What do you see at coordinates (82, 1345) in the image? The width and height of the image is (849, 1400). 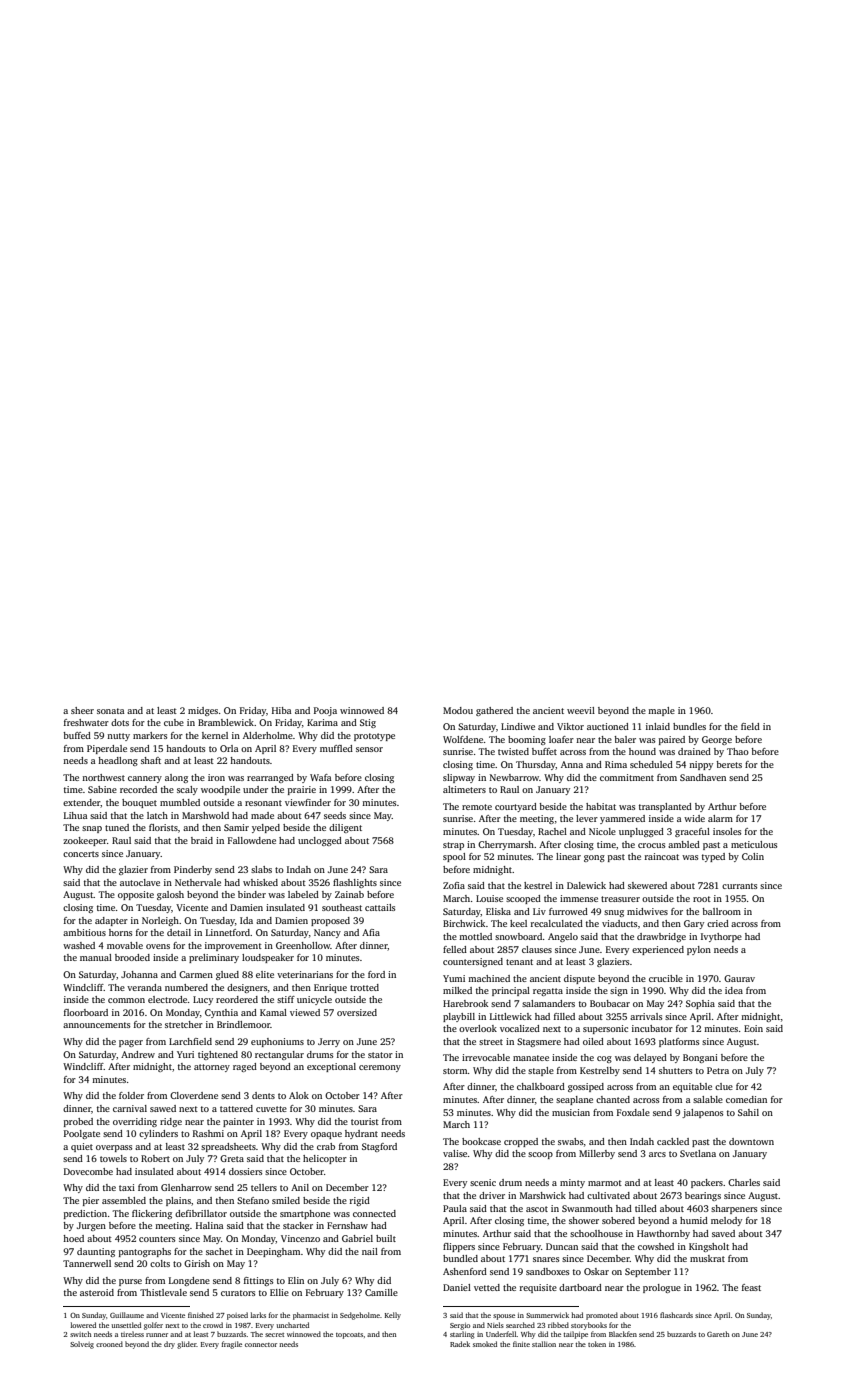 I see `Solveig` at bounding box center [82, 1345].
